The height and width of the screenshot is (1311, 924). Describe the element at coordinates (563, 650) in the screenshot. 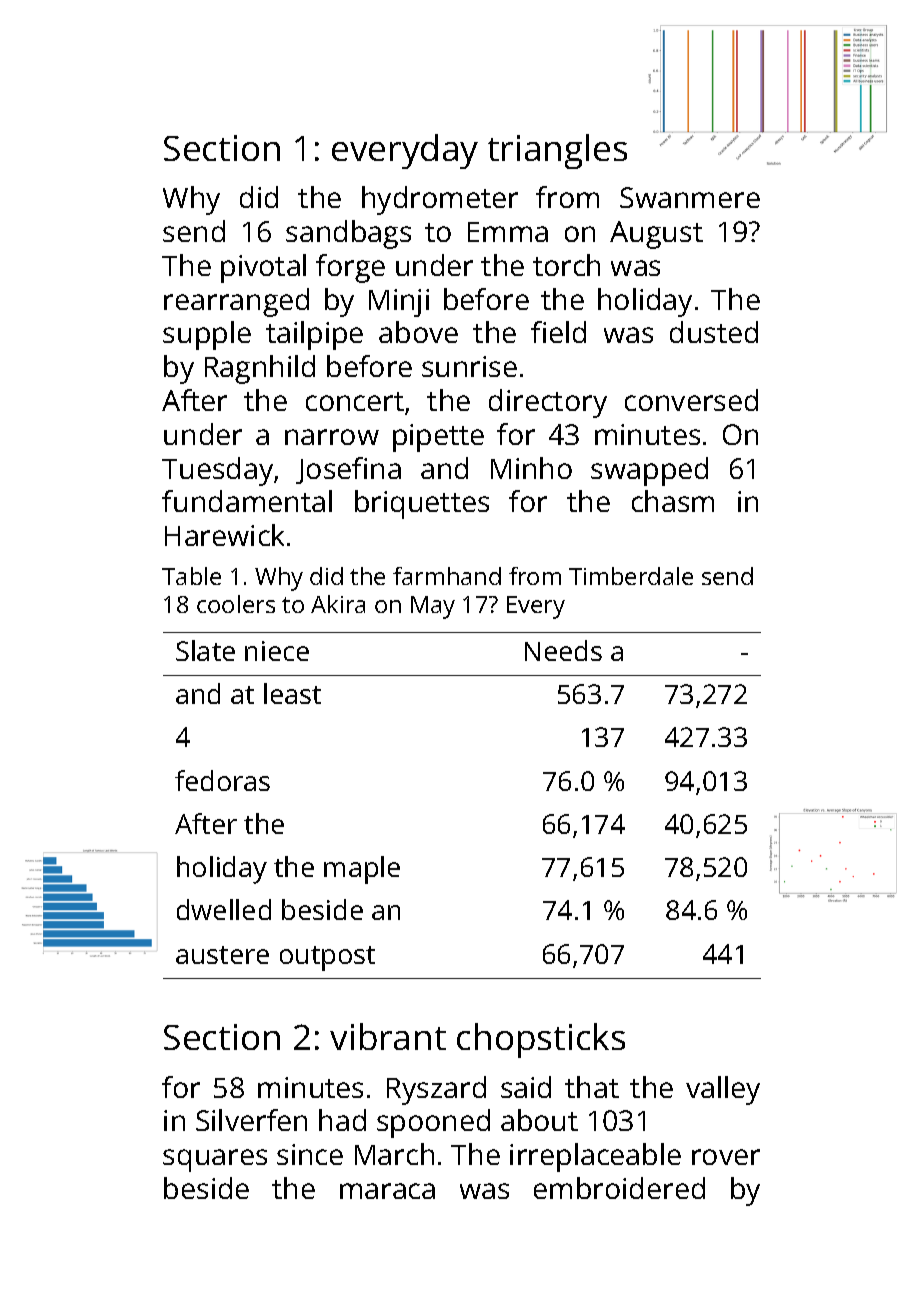

I see `Needs` at that location.
